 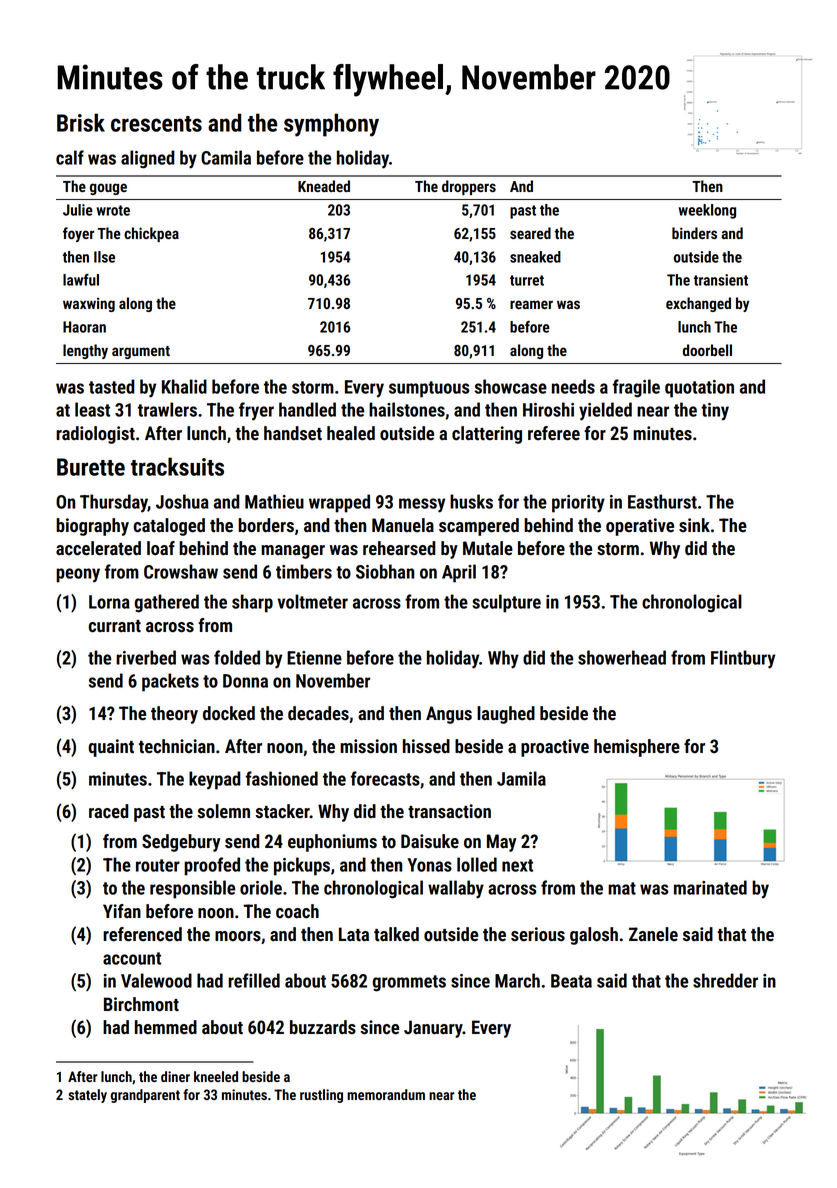 What do you see at coordinates (605, 411) in the document?
I see `yielded` at bounding box center [605, 411].
